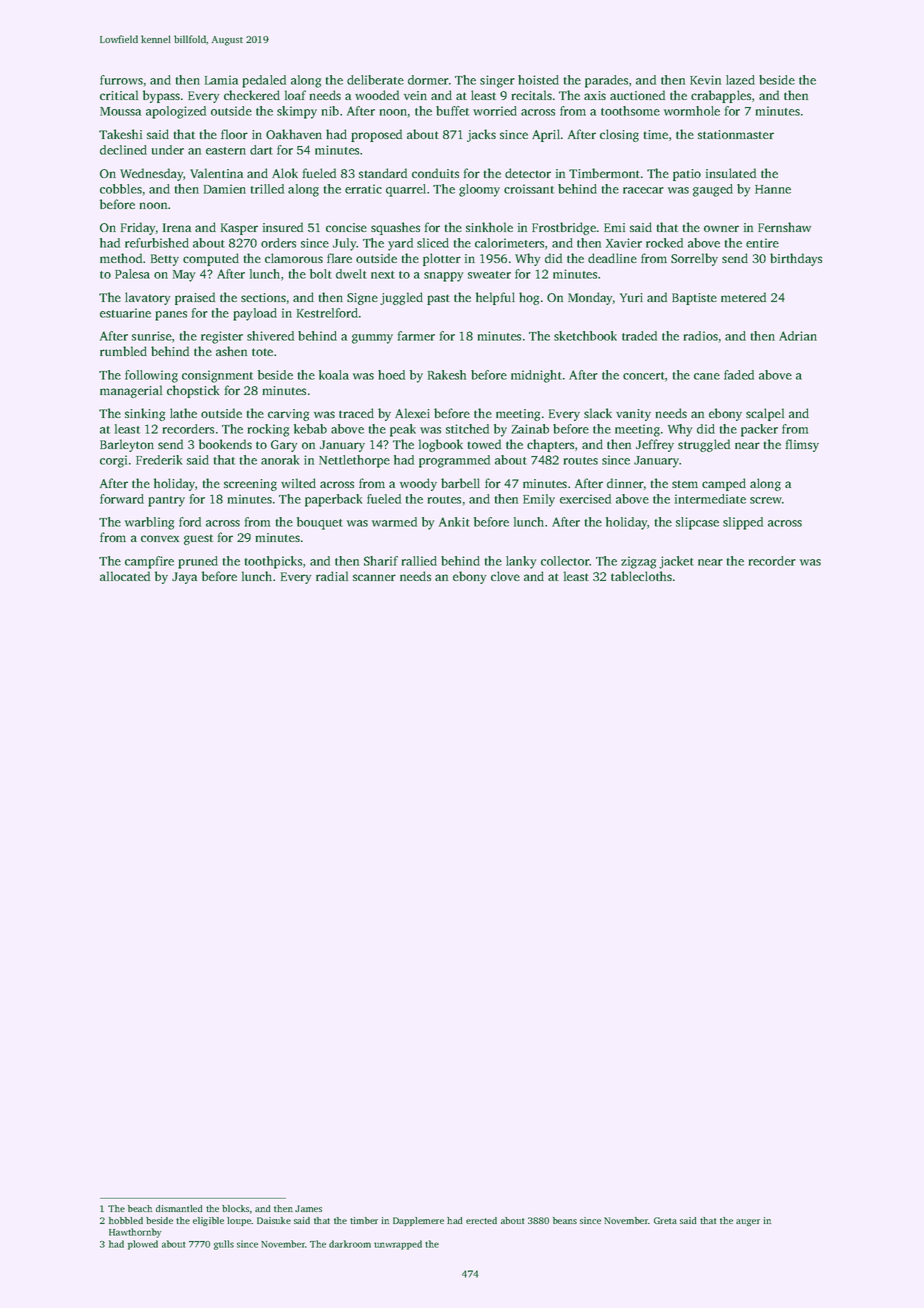 This document has height=1308, width=924. I want to click on Greta, so click(665, 1220).
